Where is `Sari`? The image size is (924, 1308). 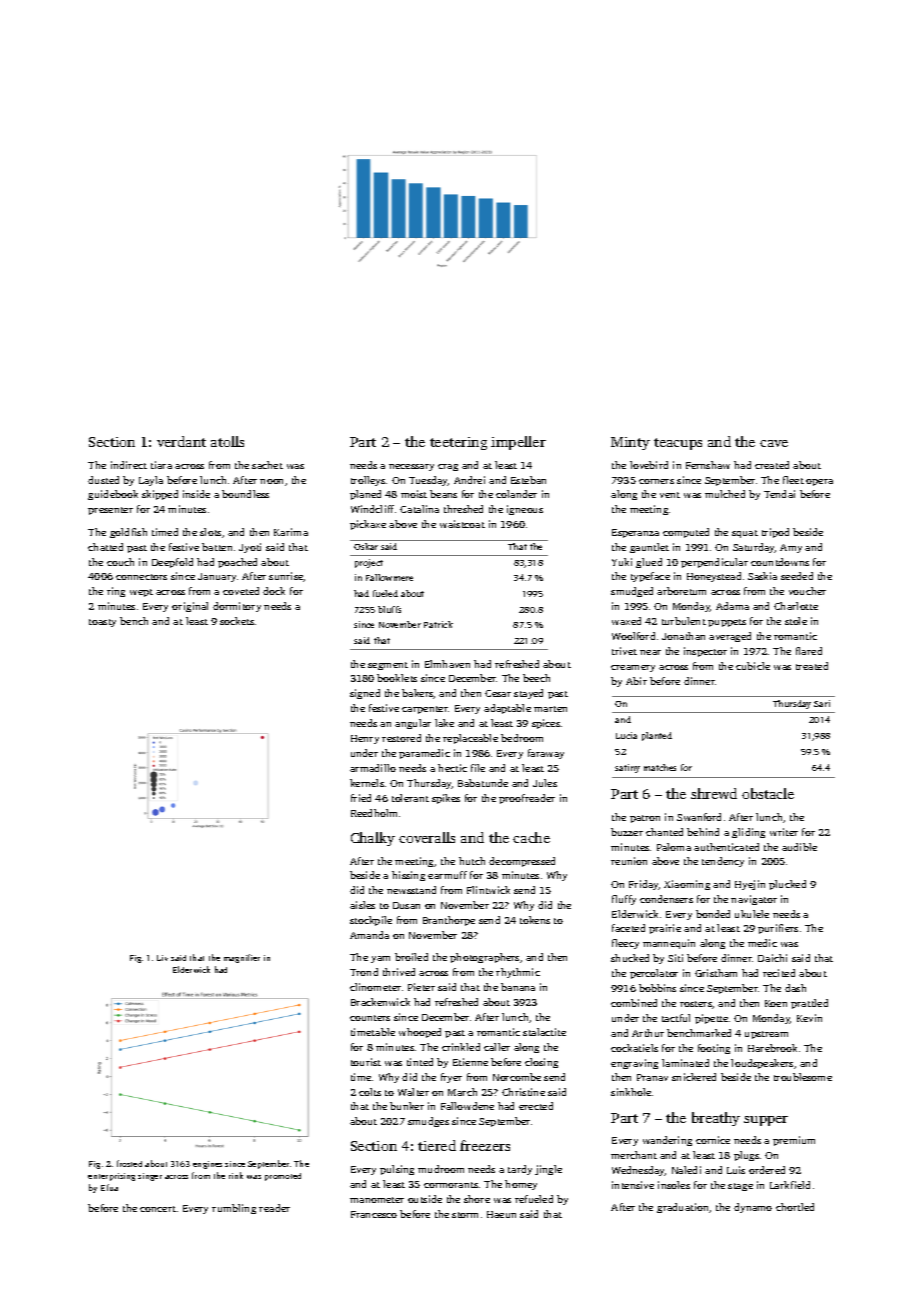 Sari is located at coordinates (822, 703).
